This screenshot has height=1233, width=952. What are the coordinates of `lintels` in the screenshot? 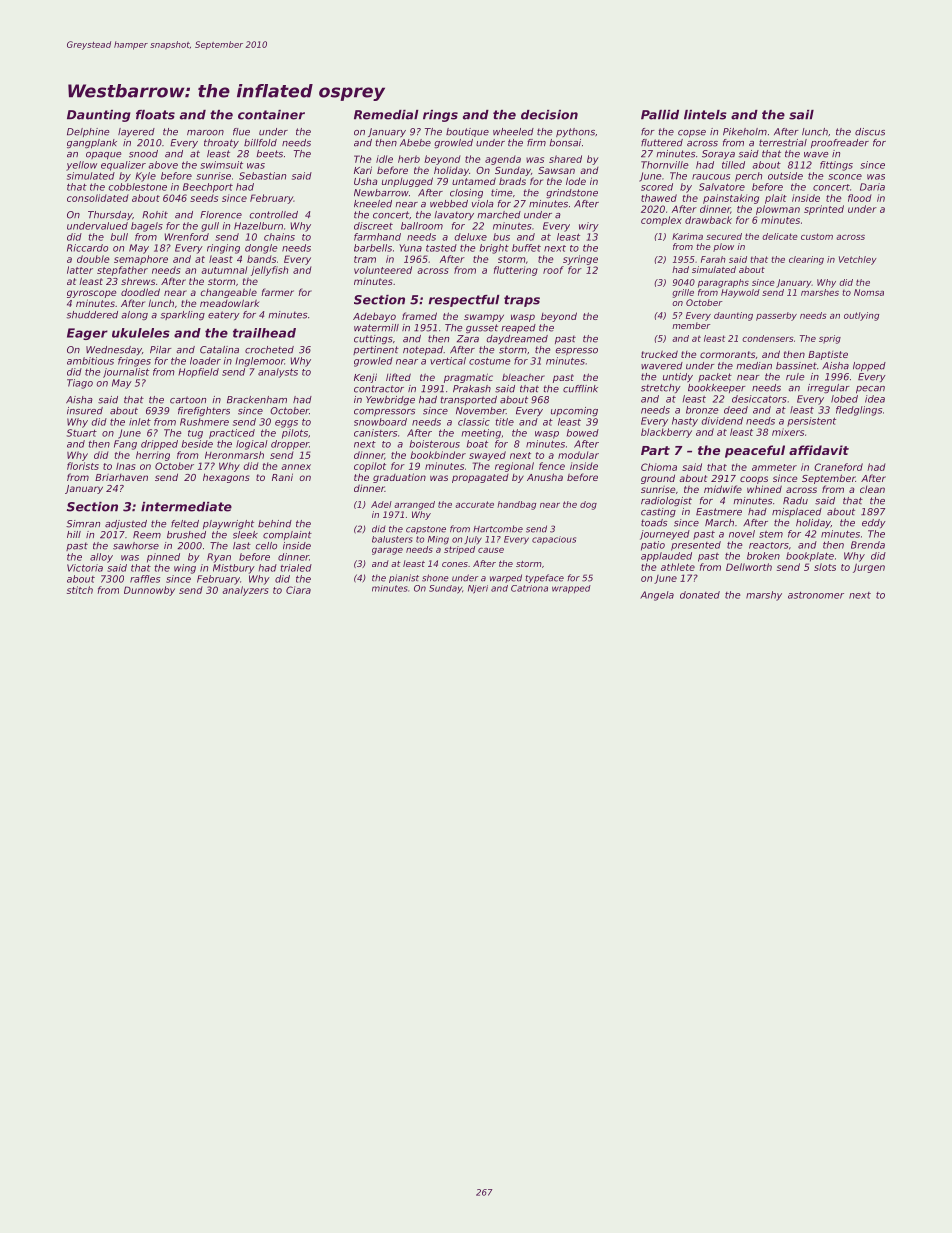 It's located at (705, 115).
